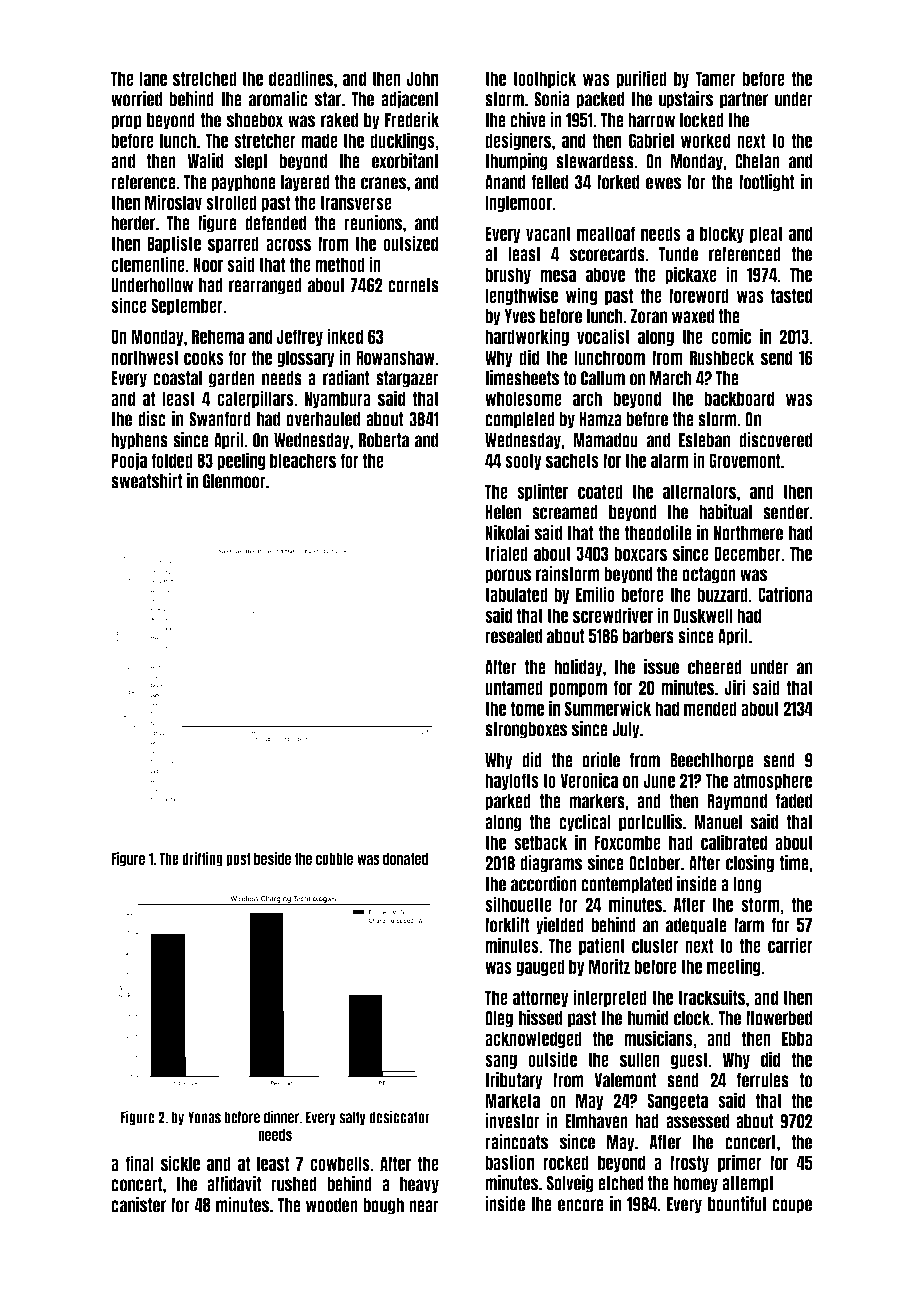 The image size is (924, 1311). What do you see at coordinates (581, 1205) in the screenshot?
I see `encore` at bounding box center [581, 1205].
